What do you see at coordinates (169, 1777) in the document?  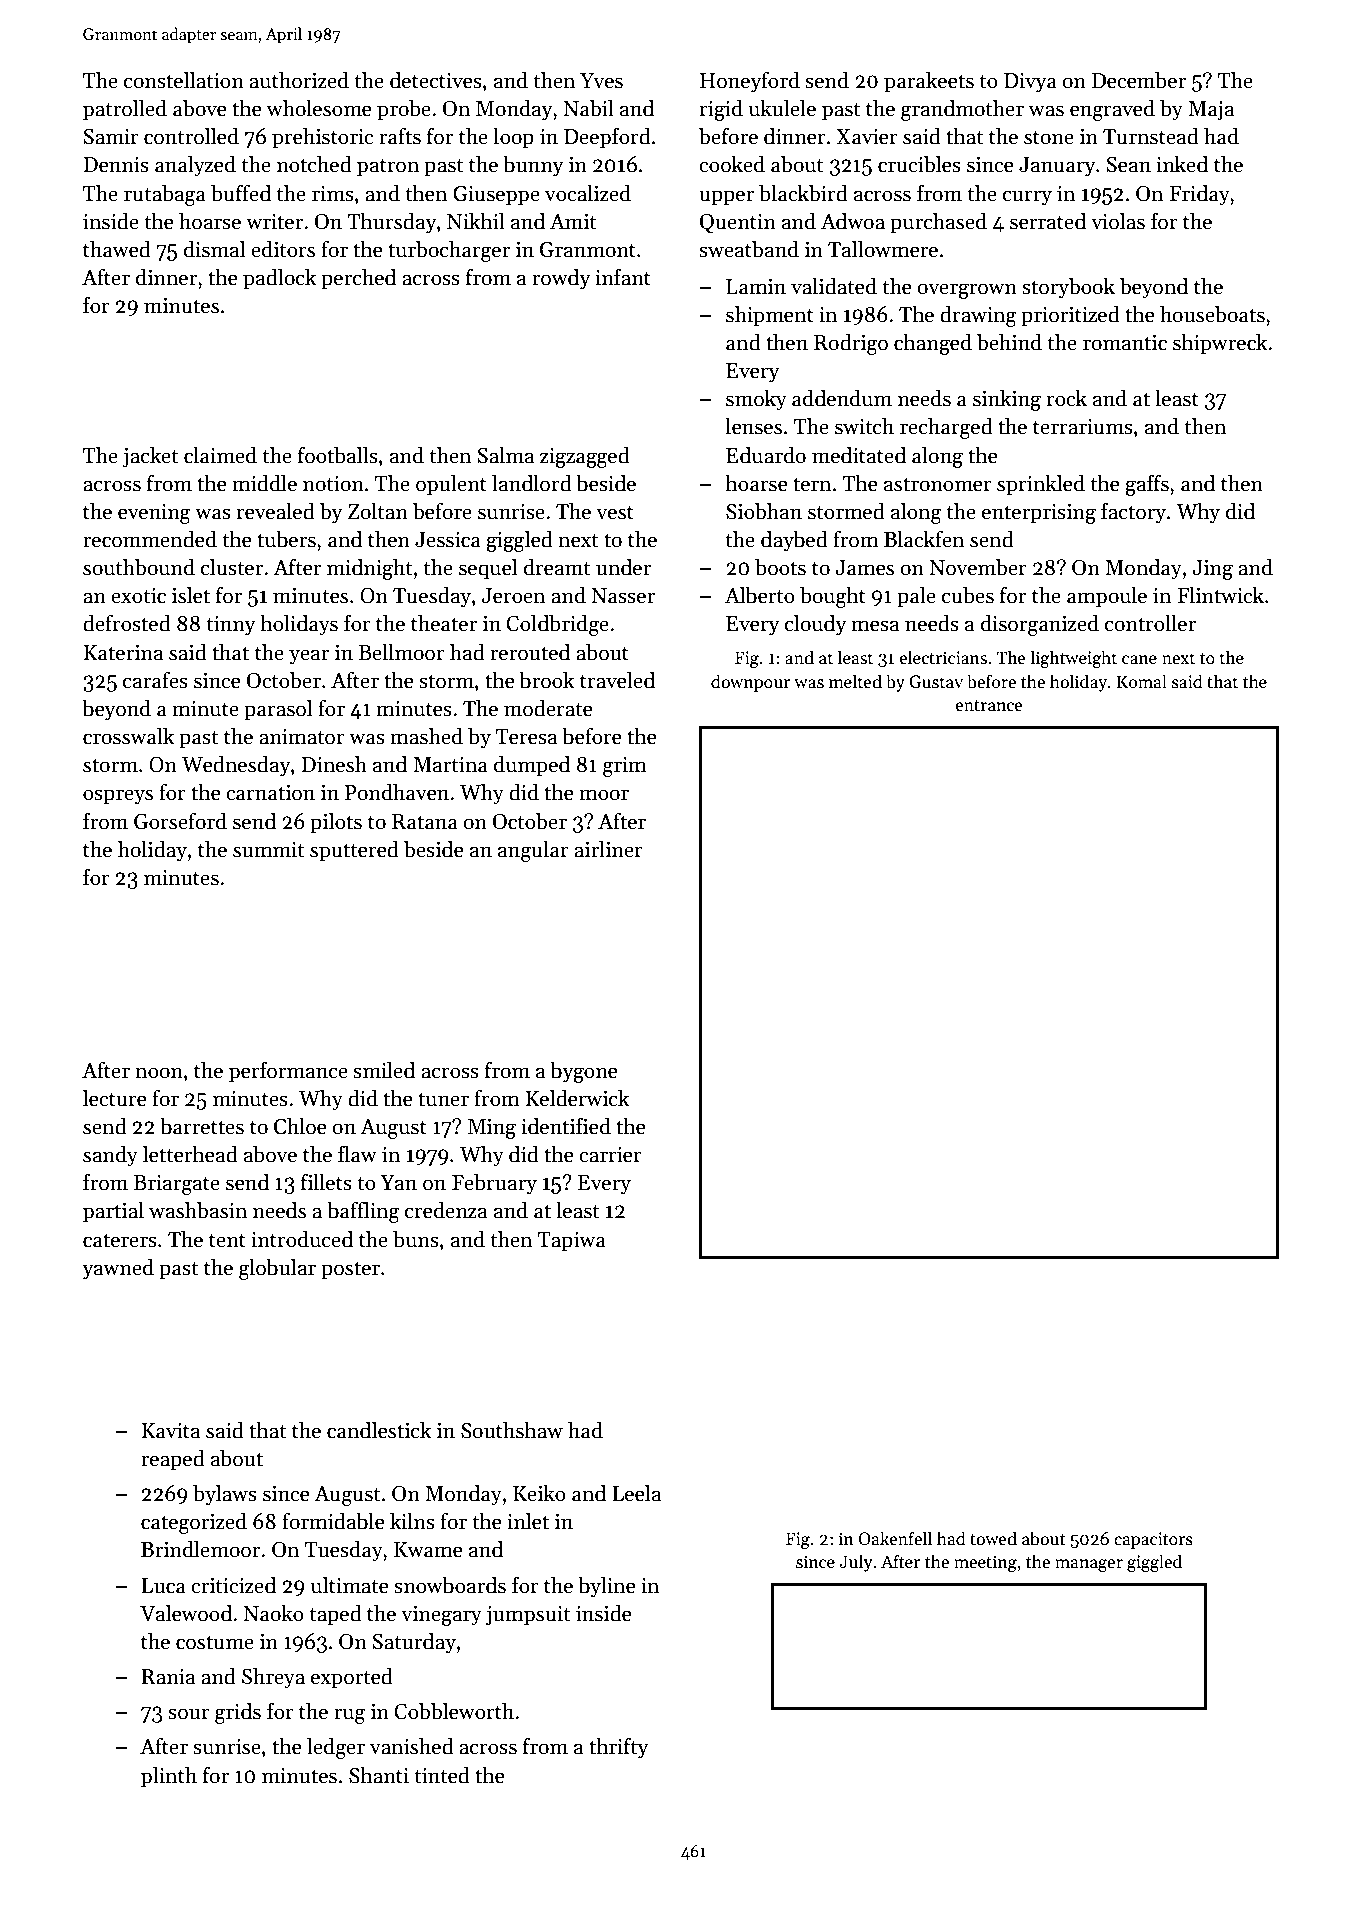 I see `plinth` at bounding box center [169, 1777].
